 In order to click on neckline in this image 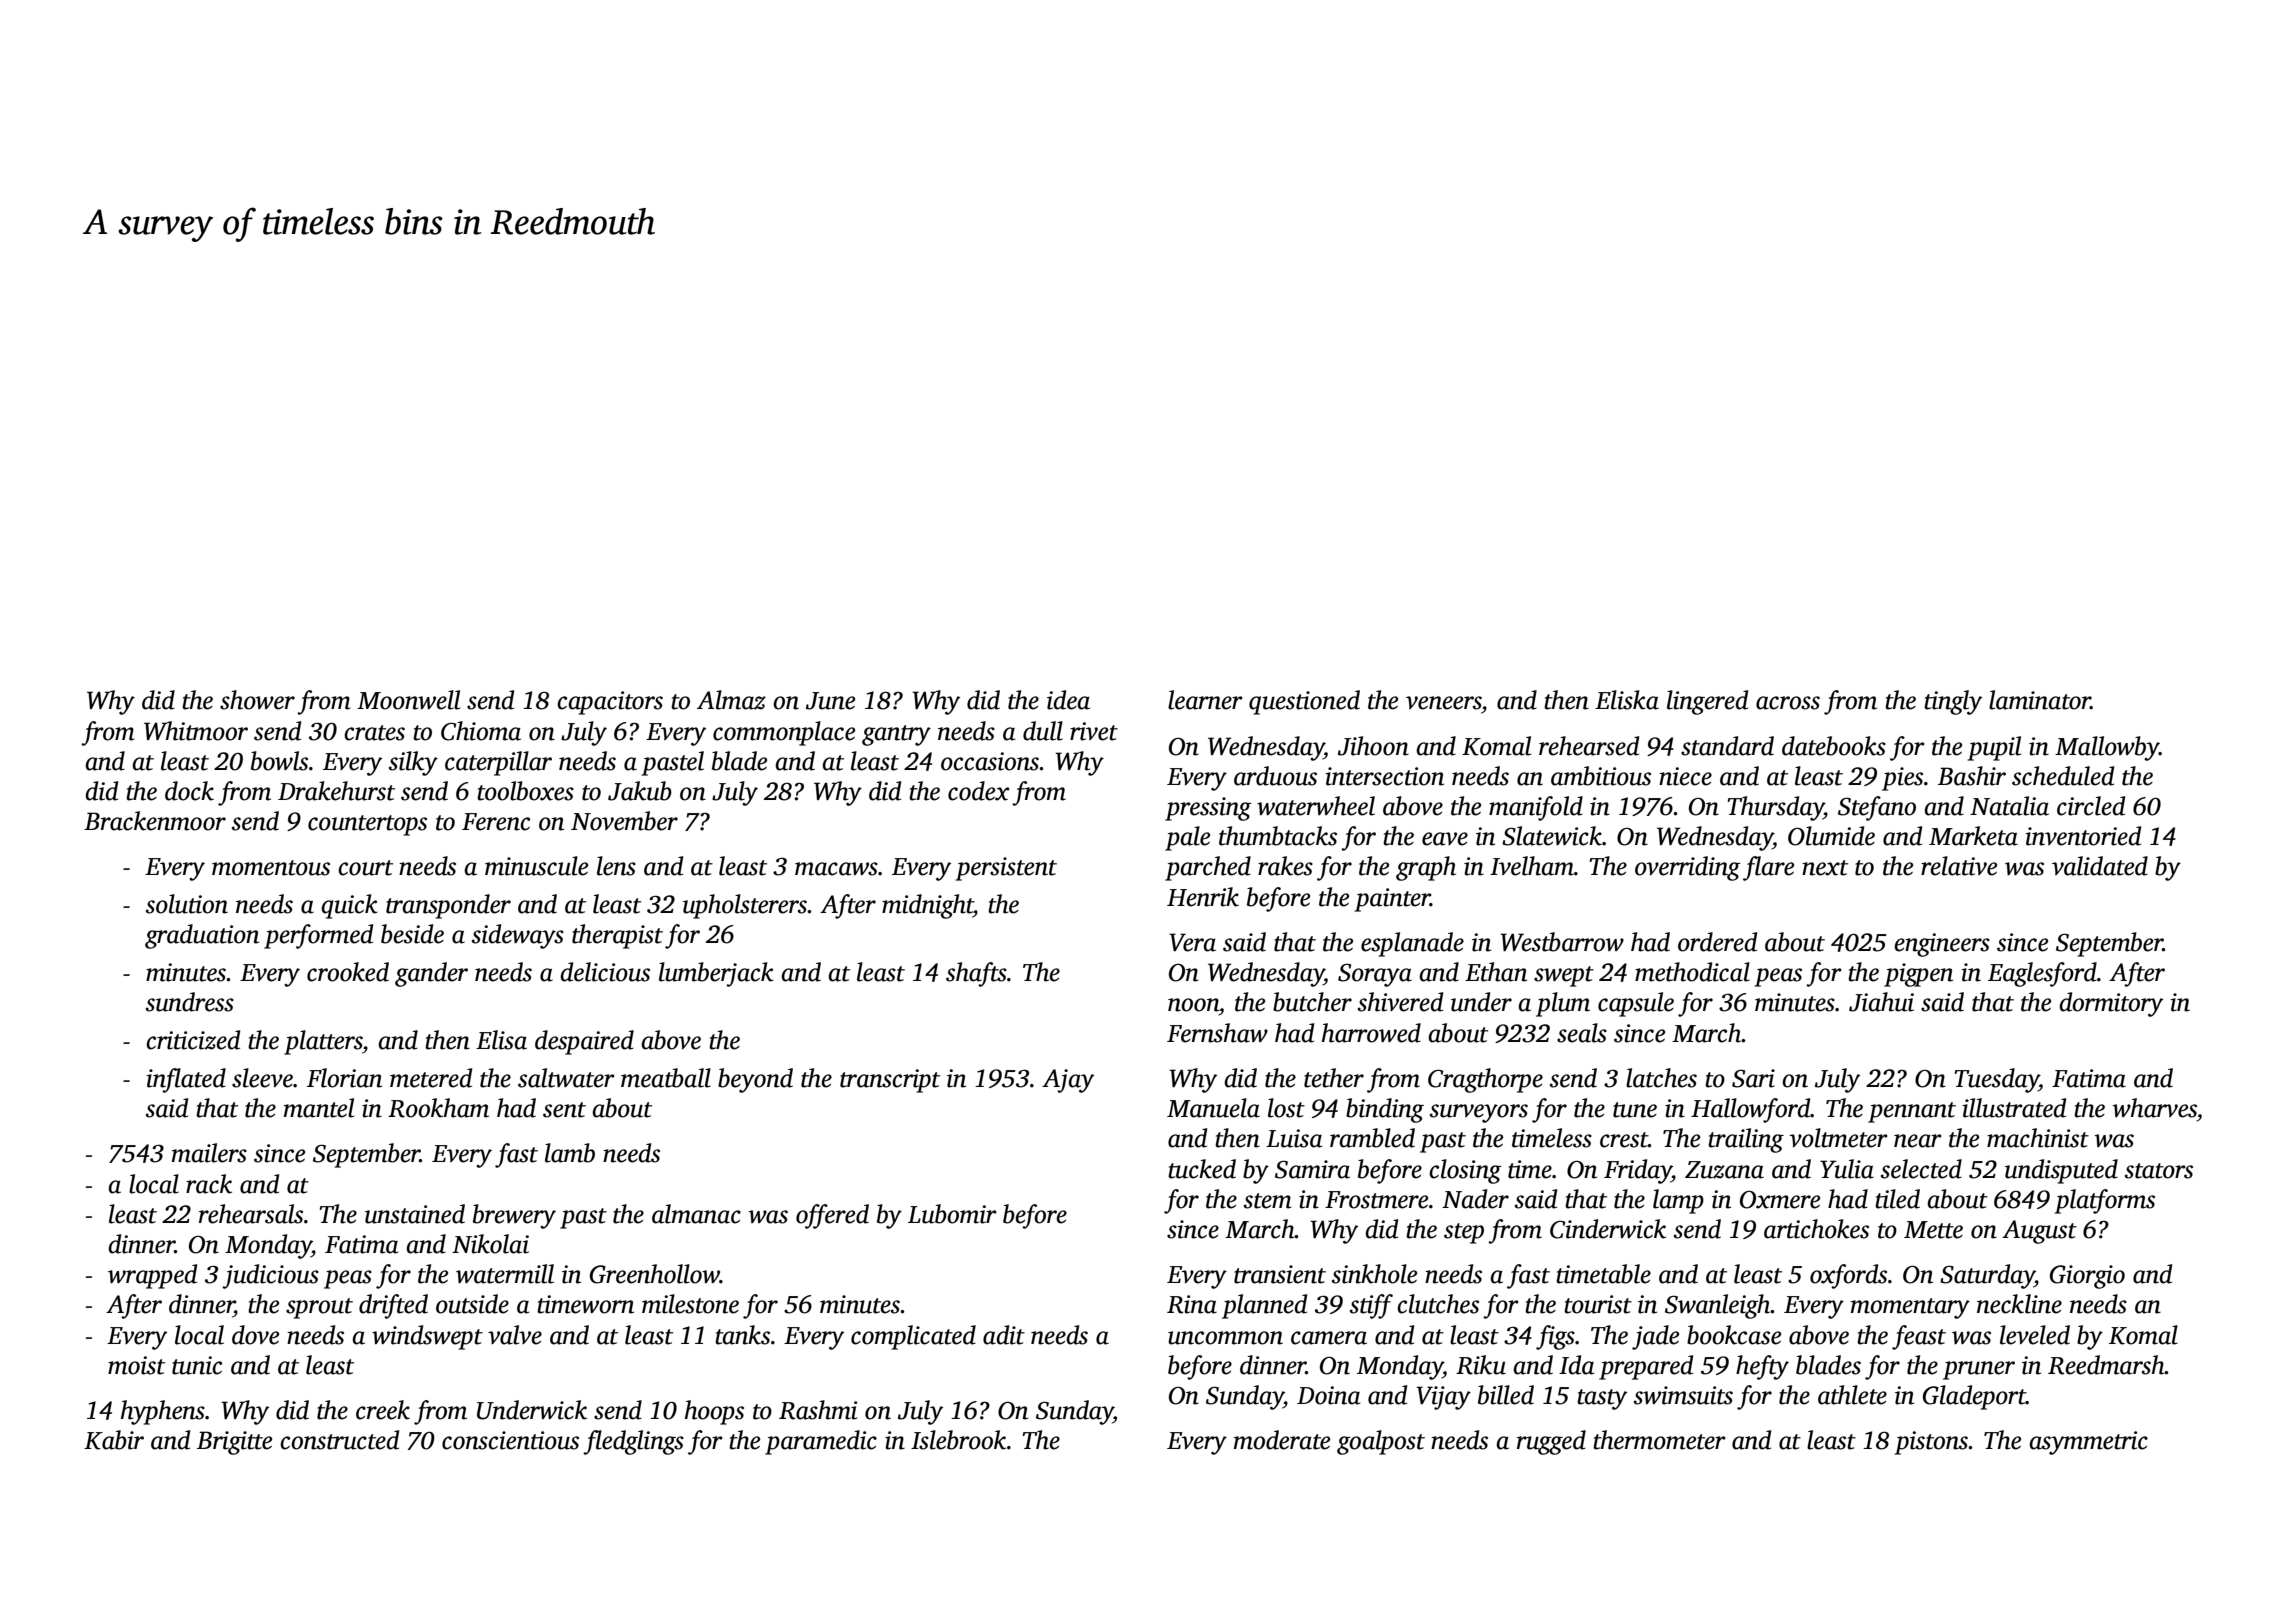, I will do `click(2019, 1304)`.
